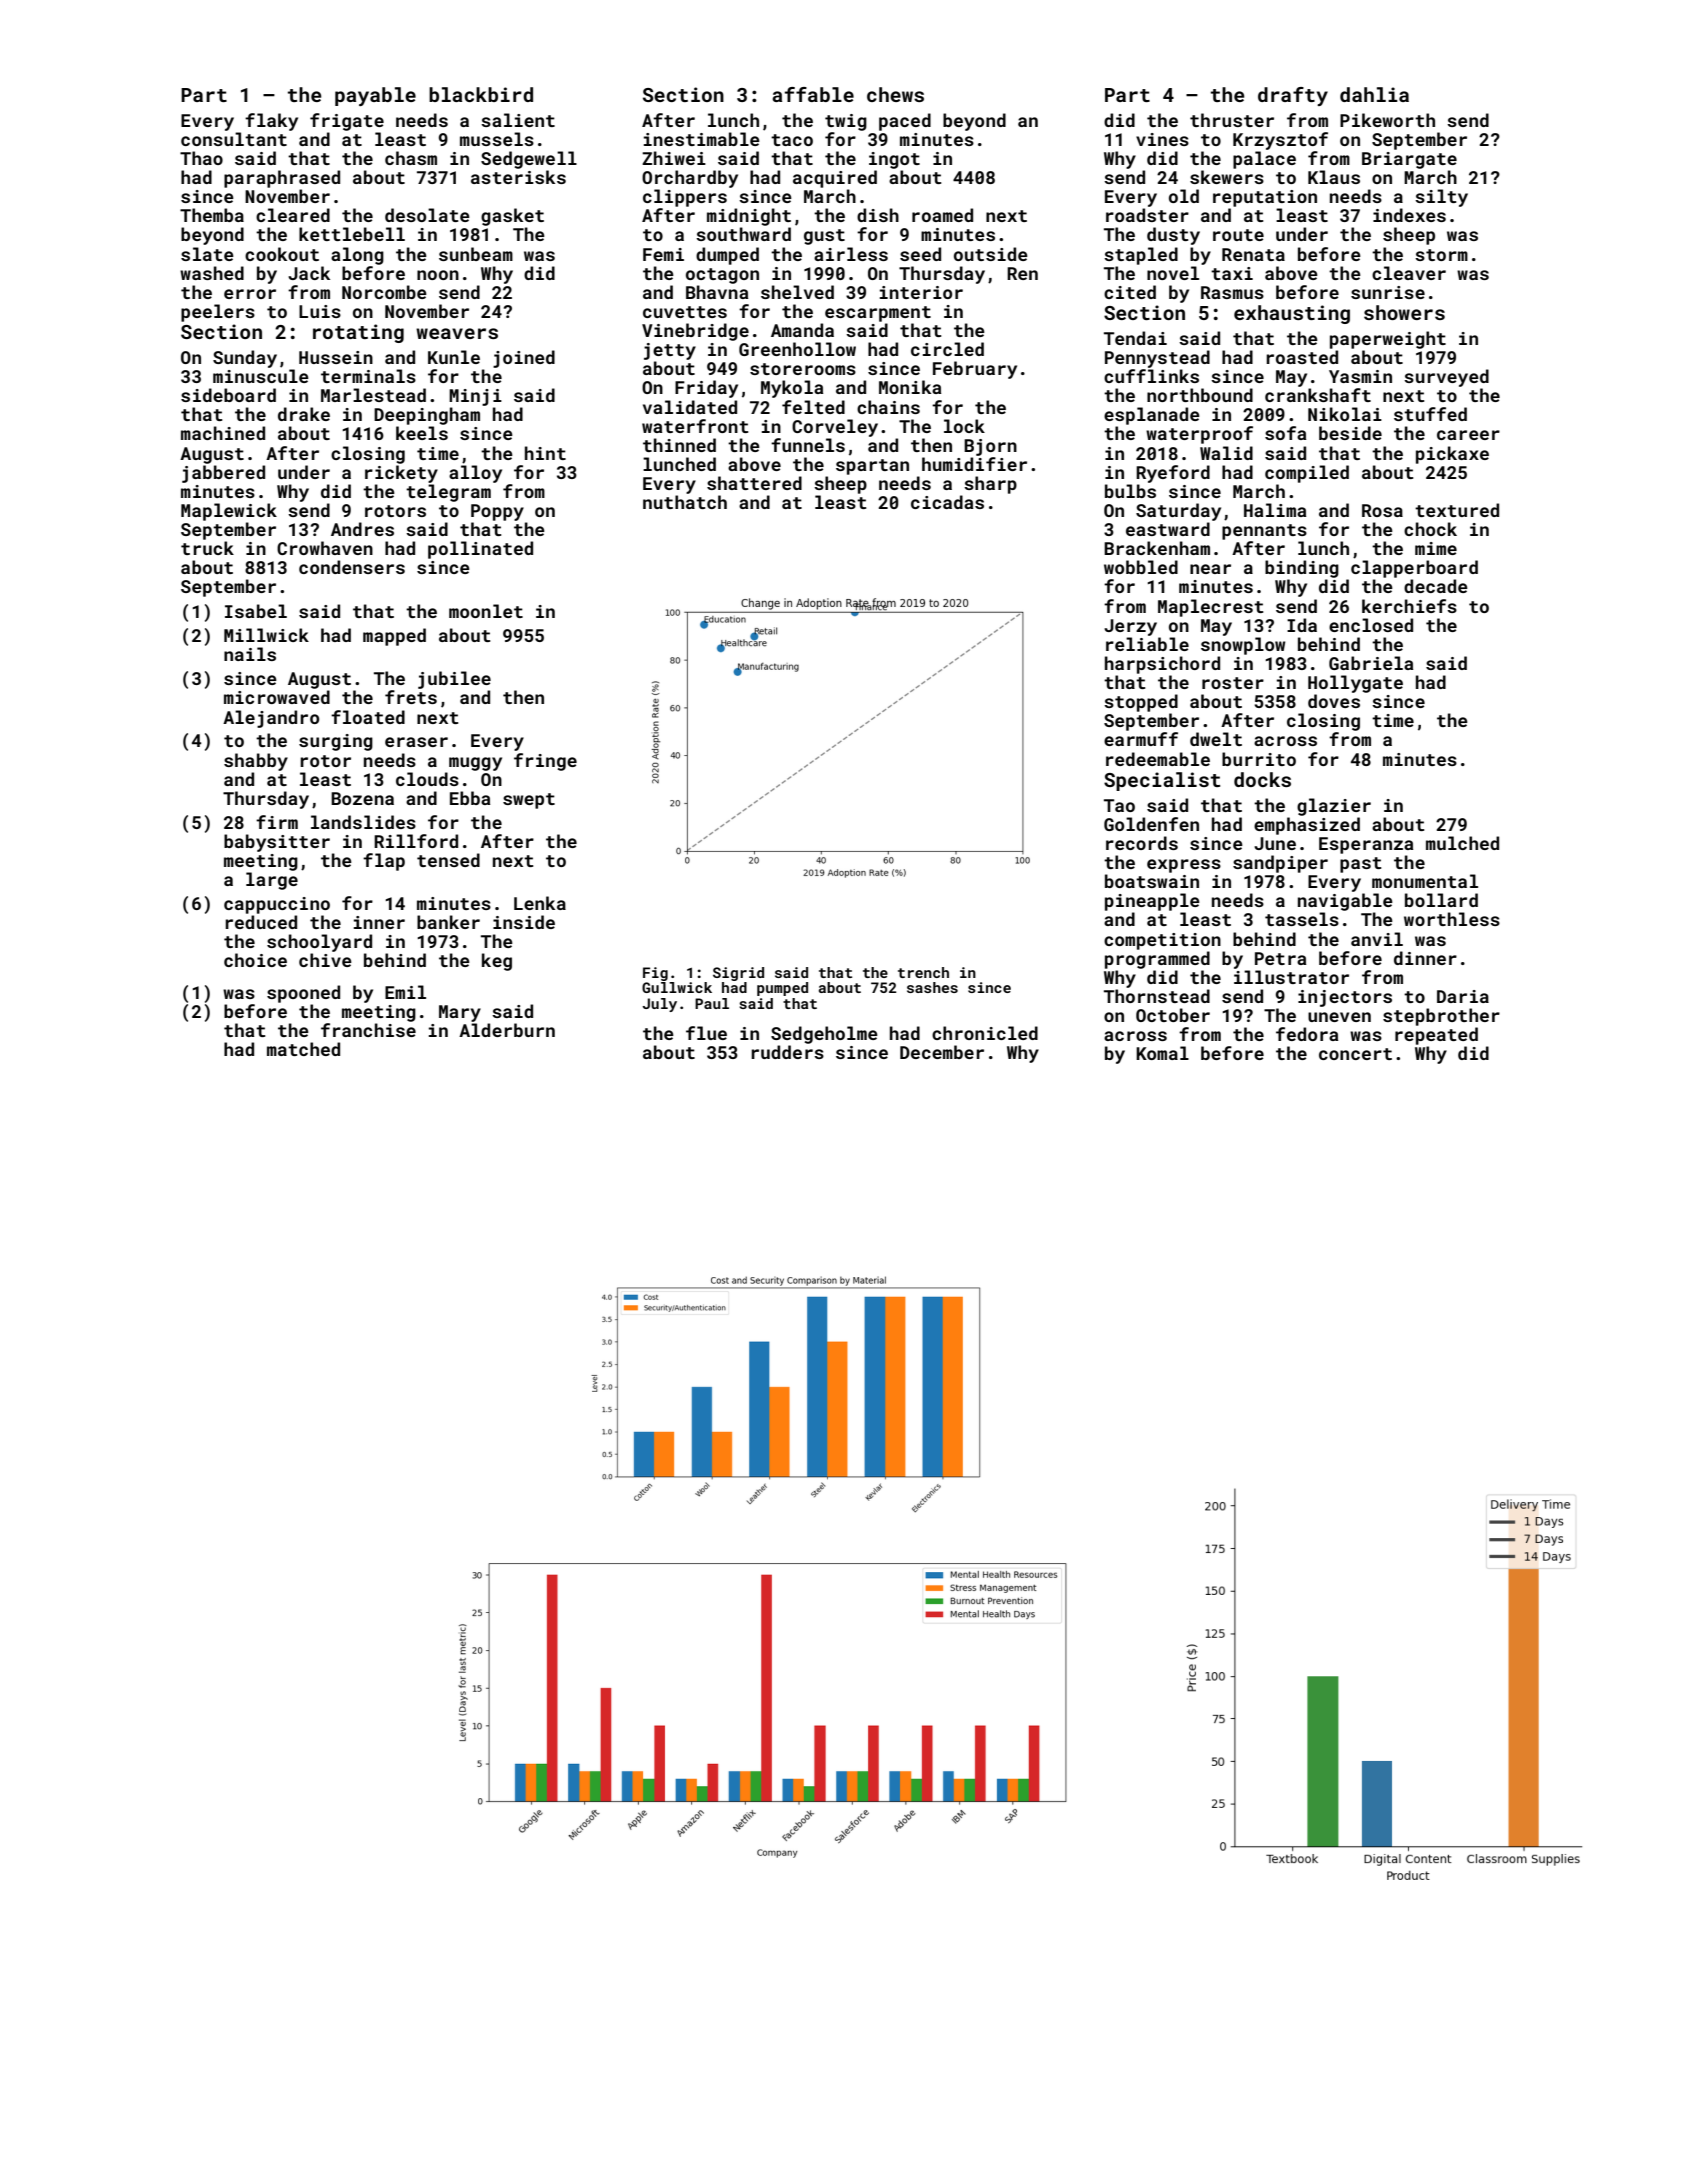  Describe the element at coordinates (475, 764) in the page. I see `muggy` at that location.
